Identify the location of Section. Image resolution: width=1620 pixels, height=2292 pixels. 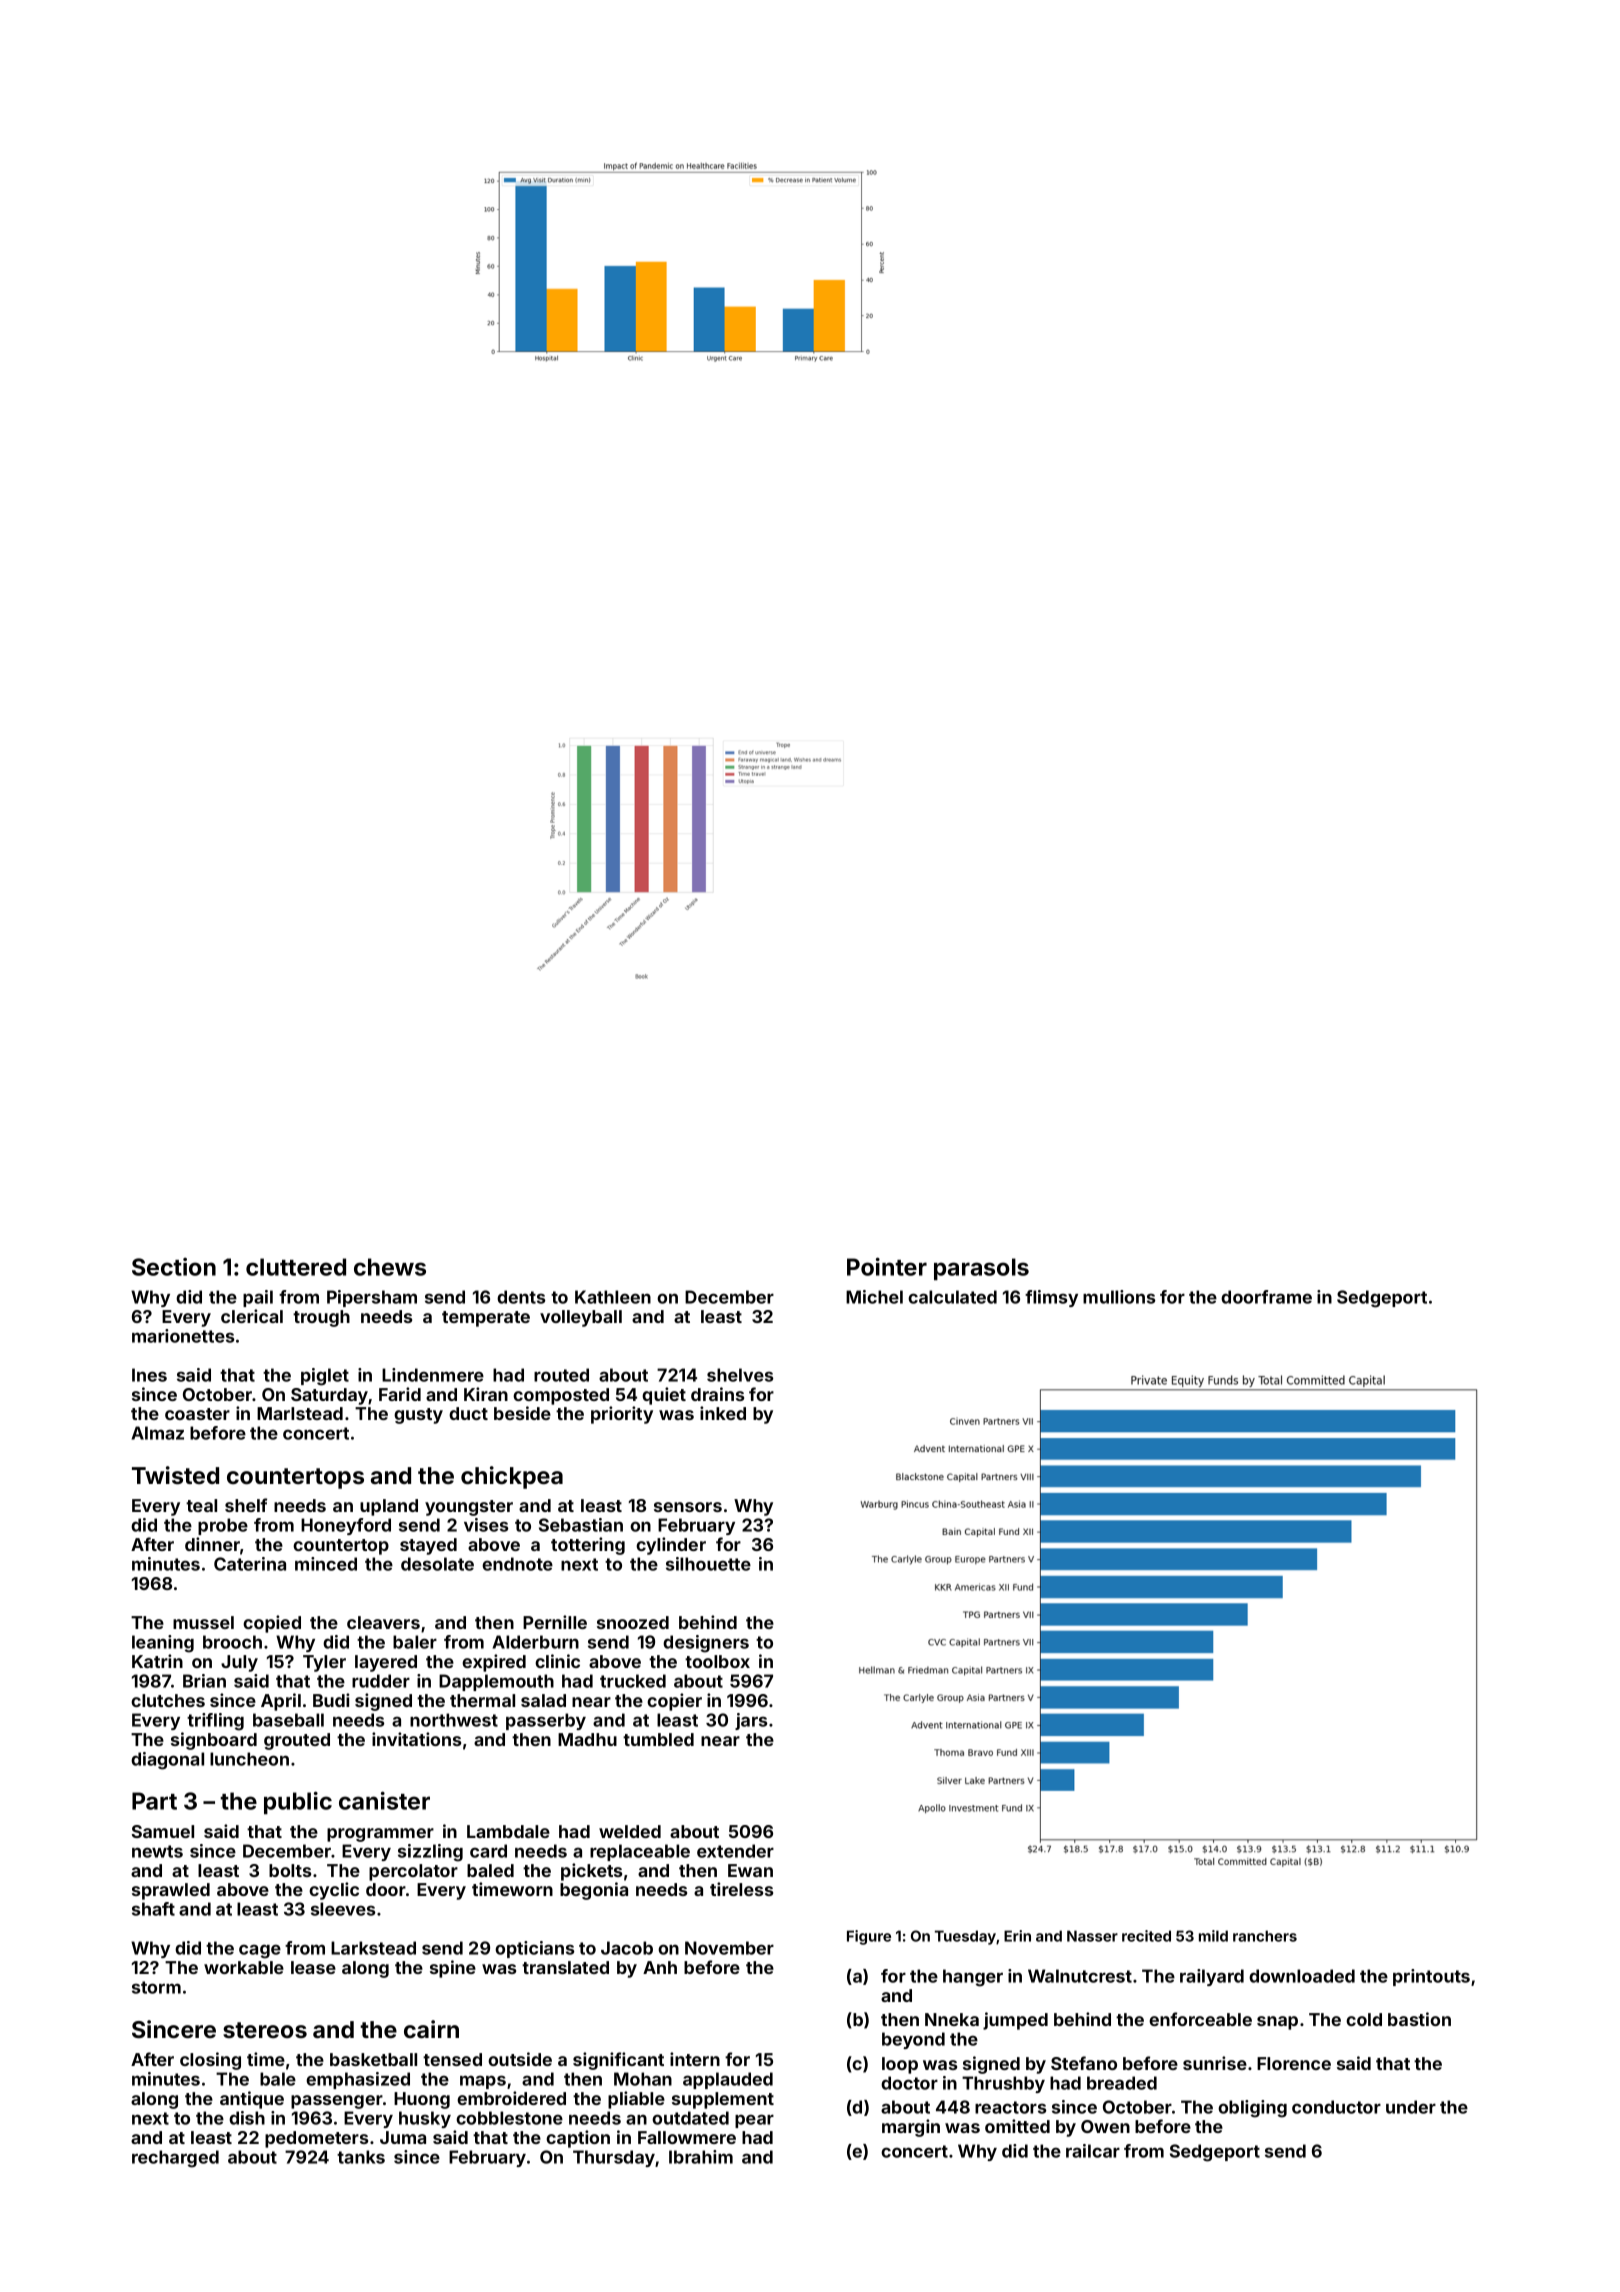
(174, 1266).
